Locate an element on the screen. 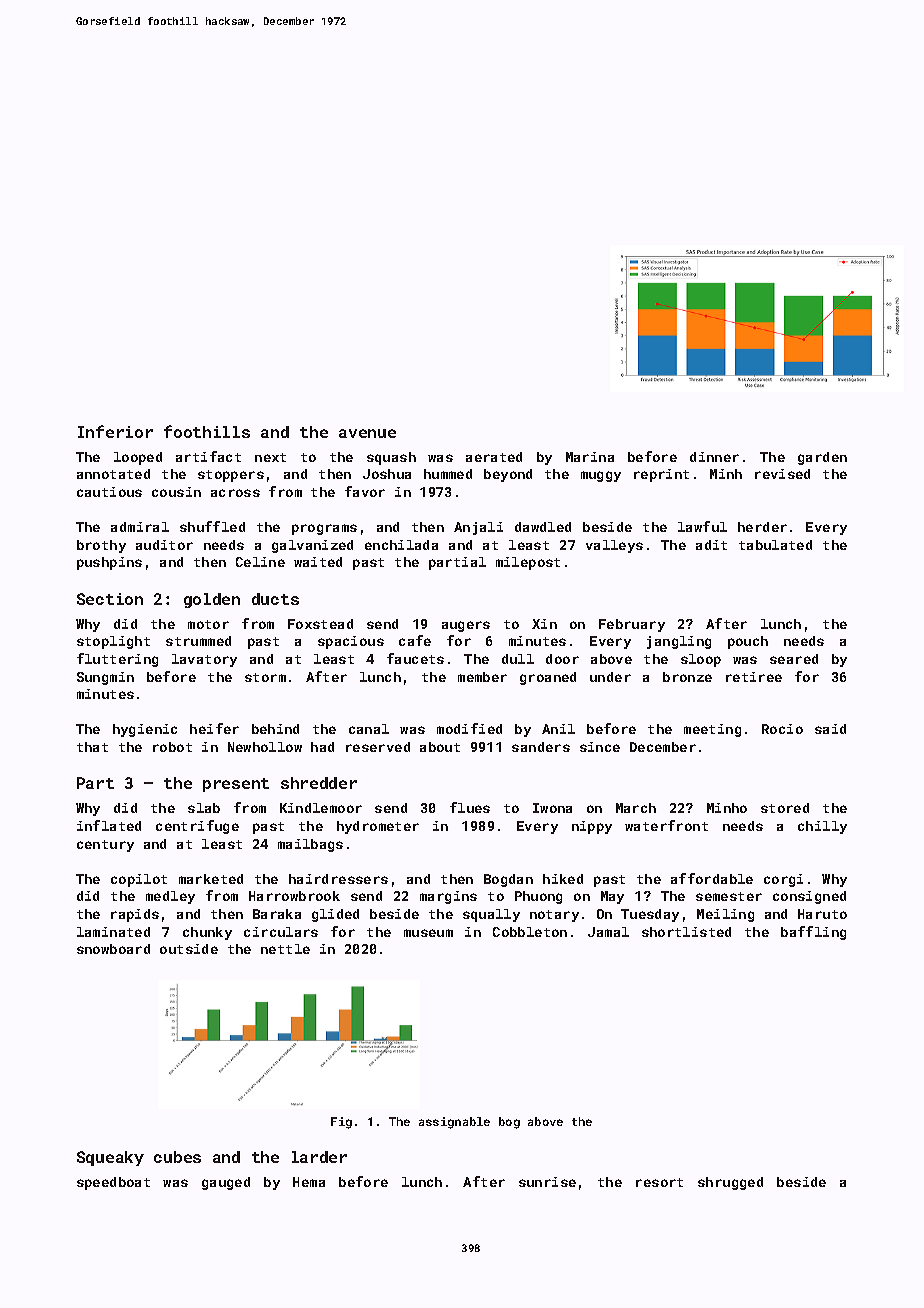  garden is located at coordinates (822, 458).
